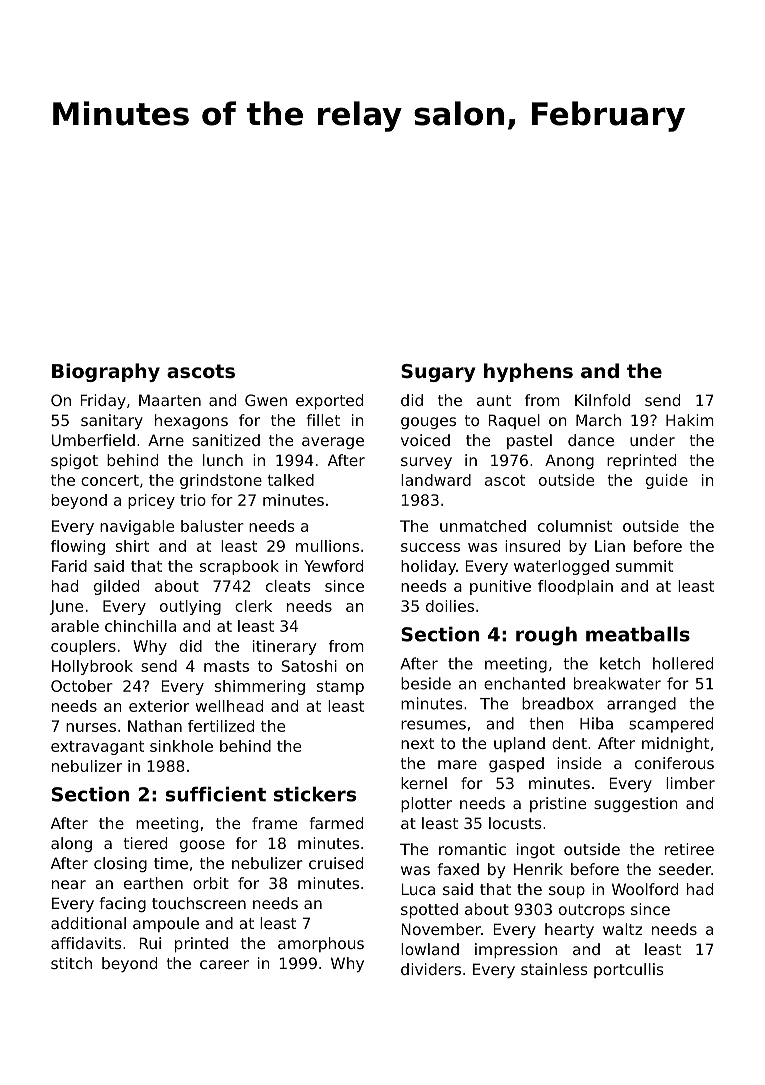 The image size is (765, 1085). Describe the element at coordinates (575, 526) in the page. I see `columnist` at that location.
